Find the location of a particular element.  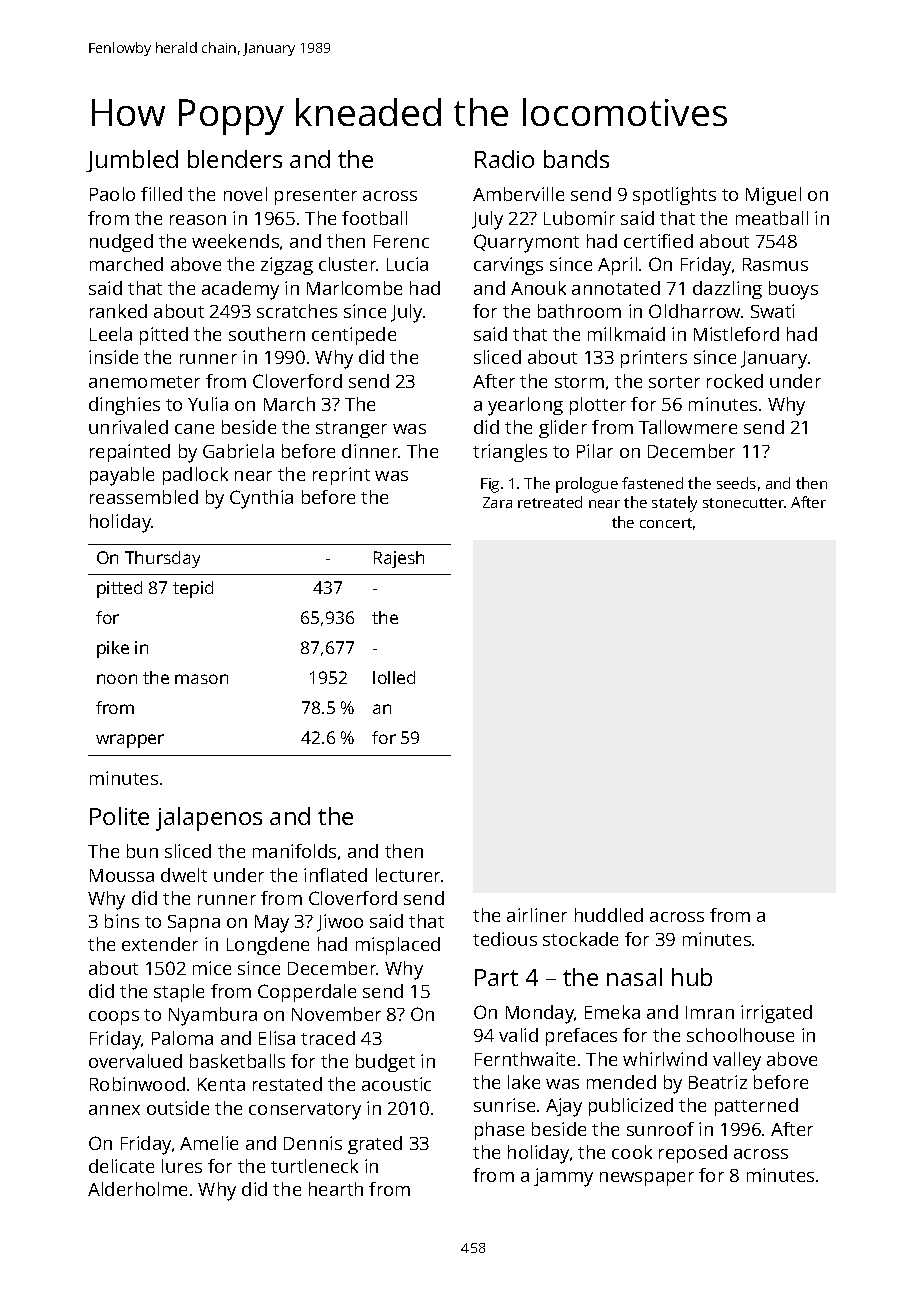

Miguel is located at coordinates (773, 196).
